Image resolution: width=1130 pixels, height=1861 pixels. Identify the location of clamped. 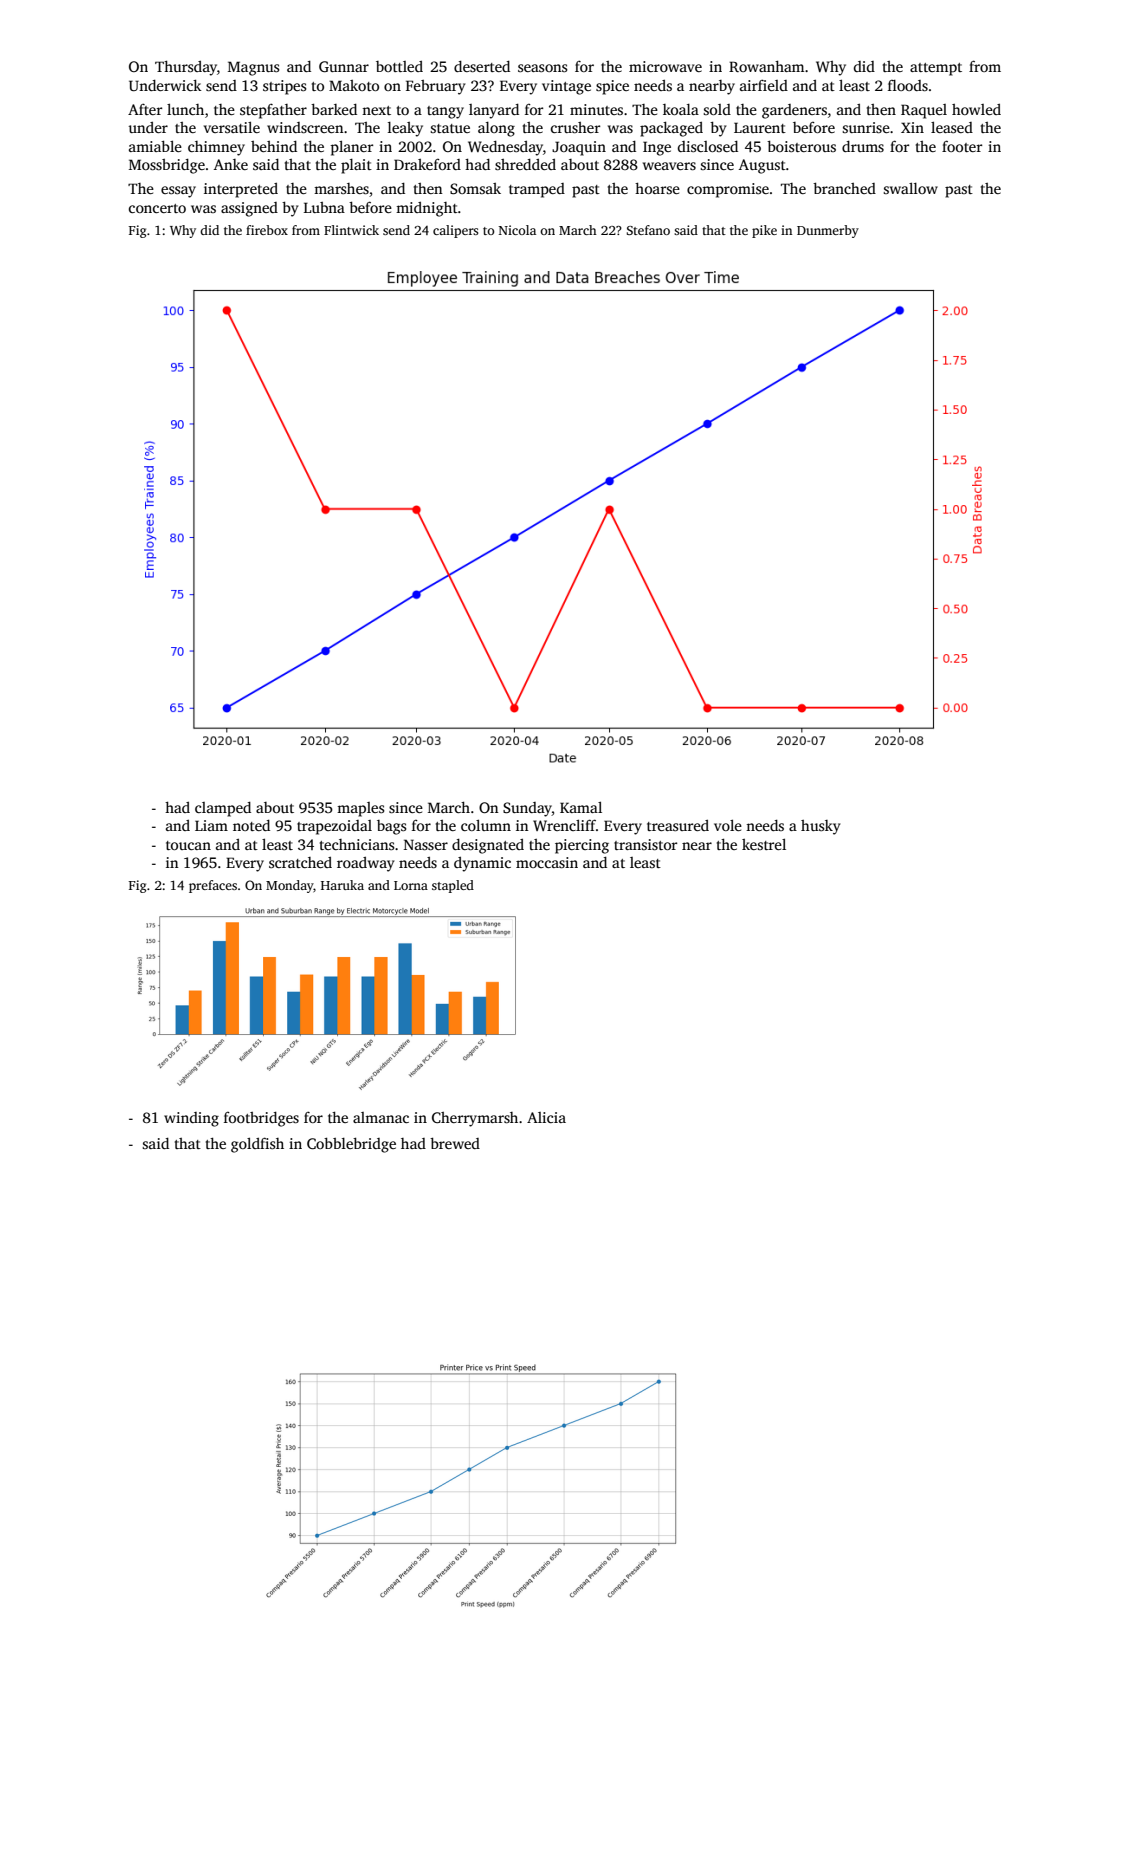
(223, 809).
